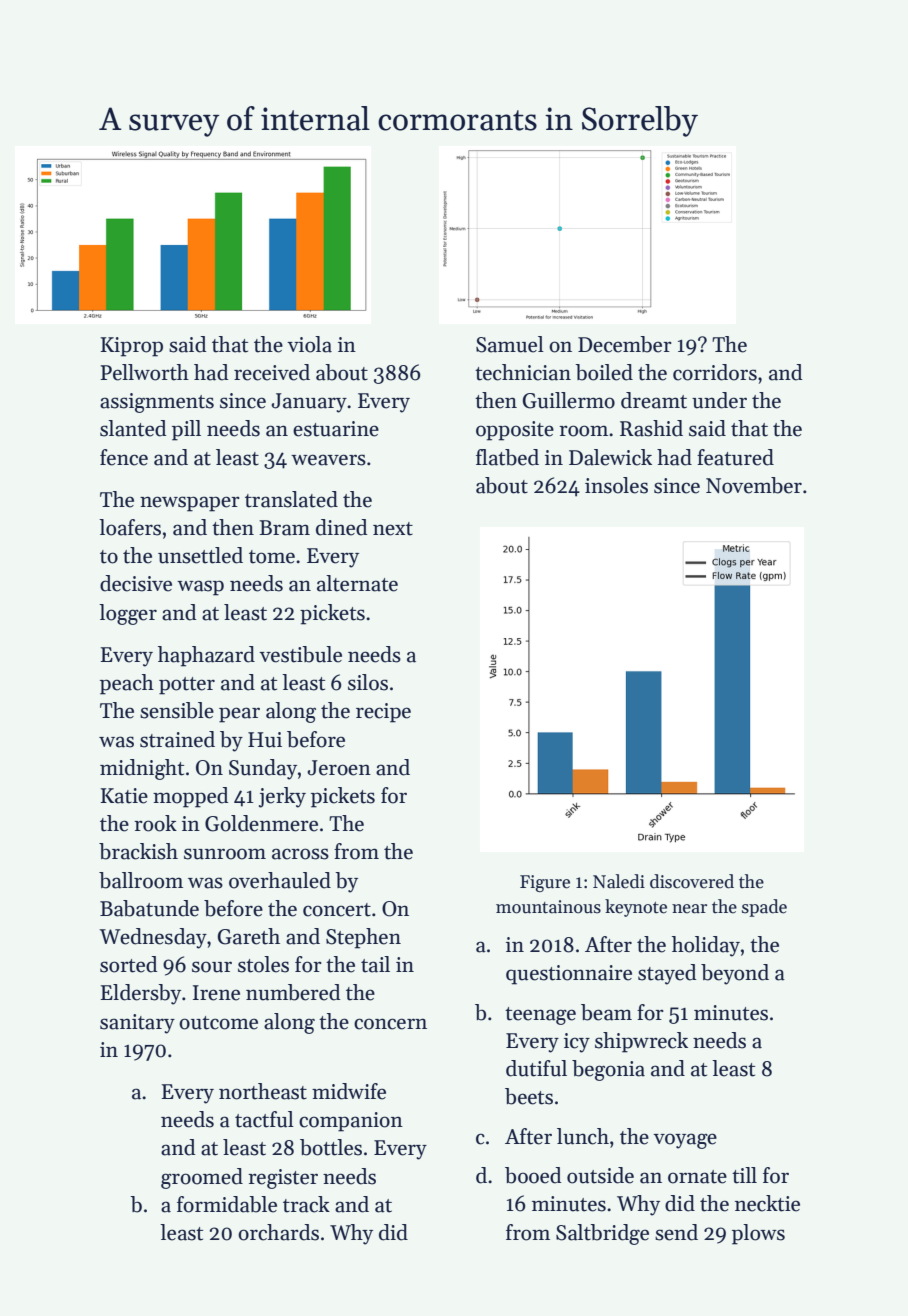  What do you see at coordinates (540, 1016) in the screenshot?
I see `teenage` at bounding box center [540, 1016].
